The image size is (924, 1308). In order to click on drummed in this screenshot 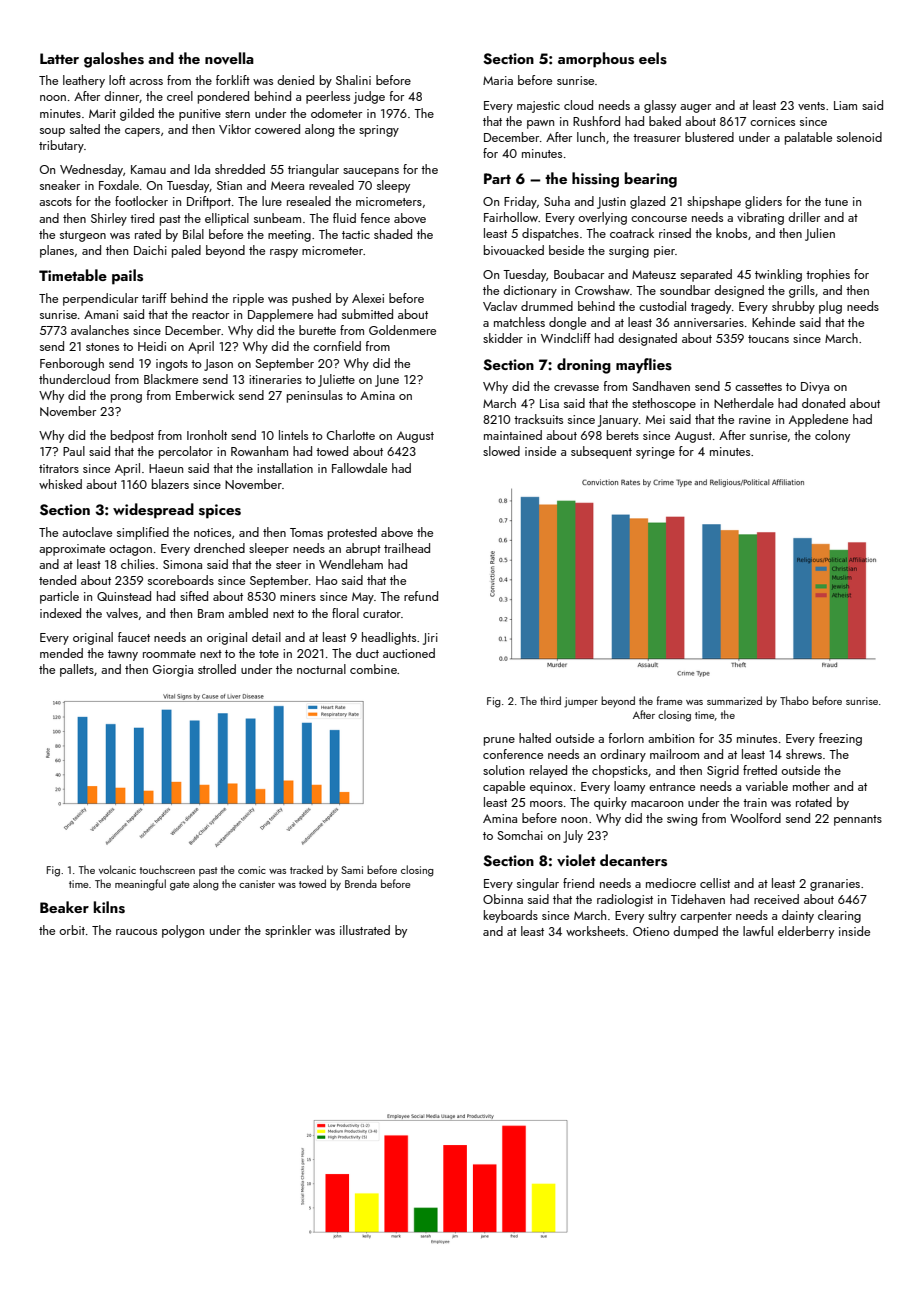, I will do `click(547, 306)`.
